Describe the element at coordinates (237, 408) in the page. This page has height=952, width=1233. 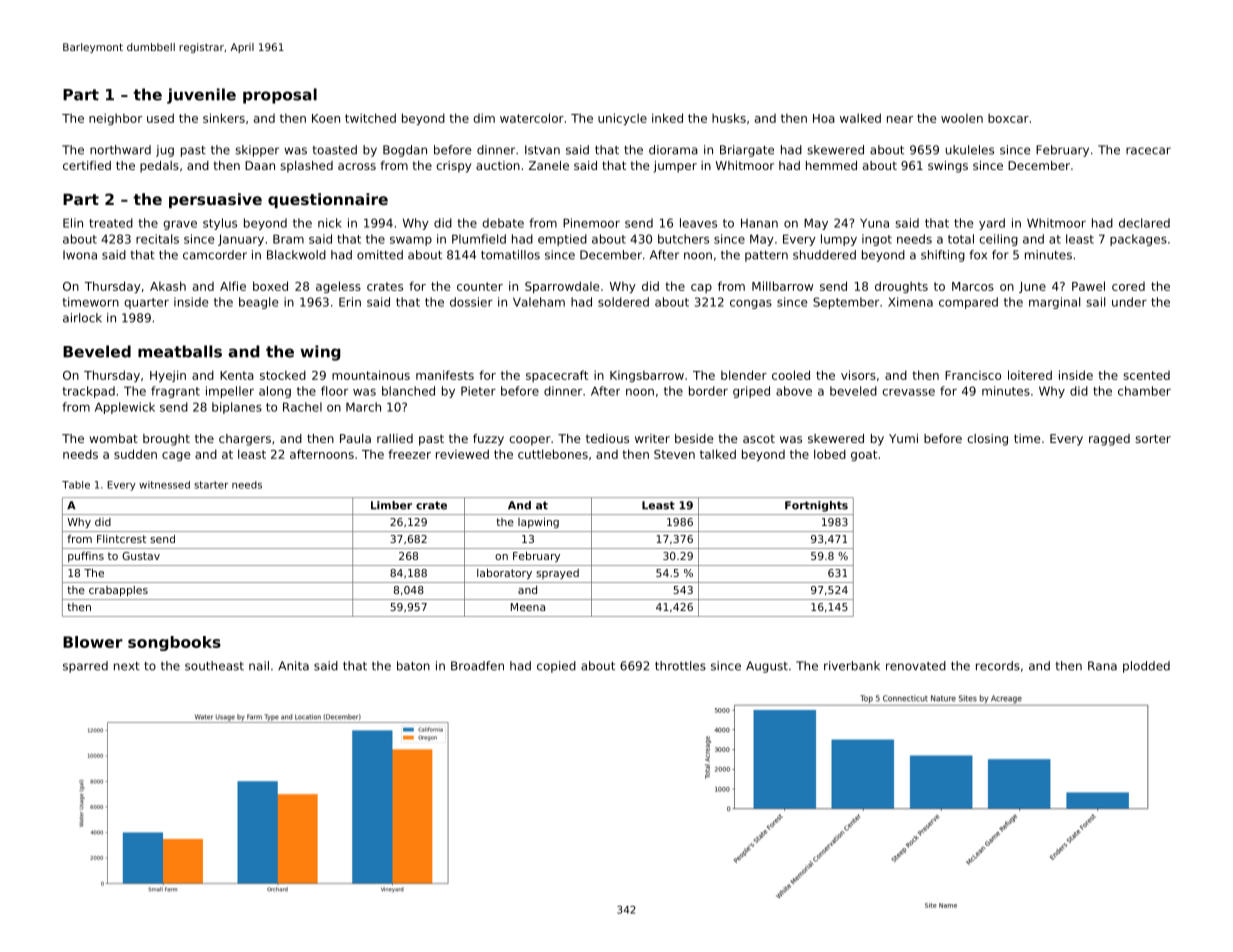
I see `biplanes` at that location.
